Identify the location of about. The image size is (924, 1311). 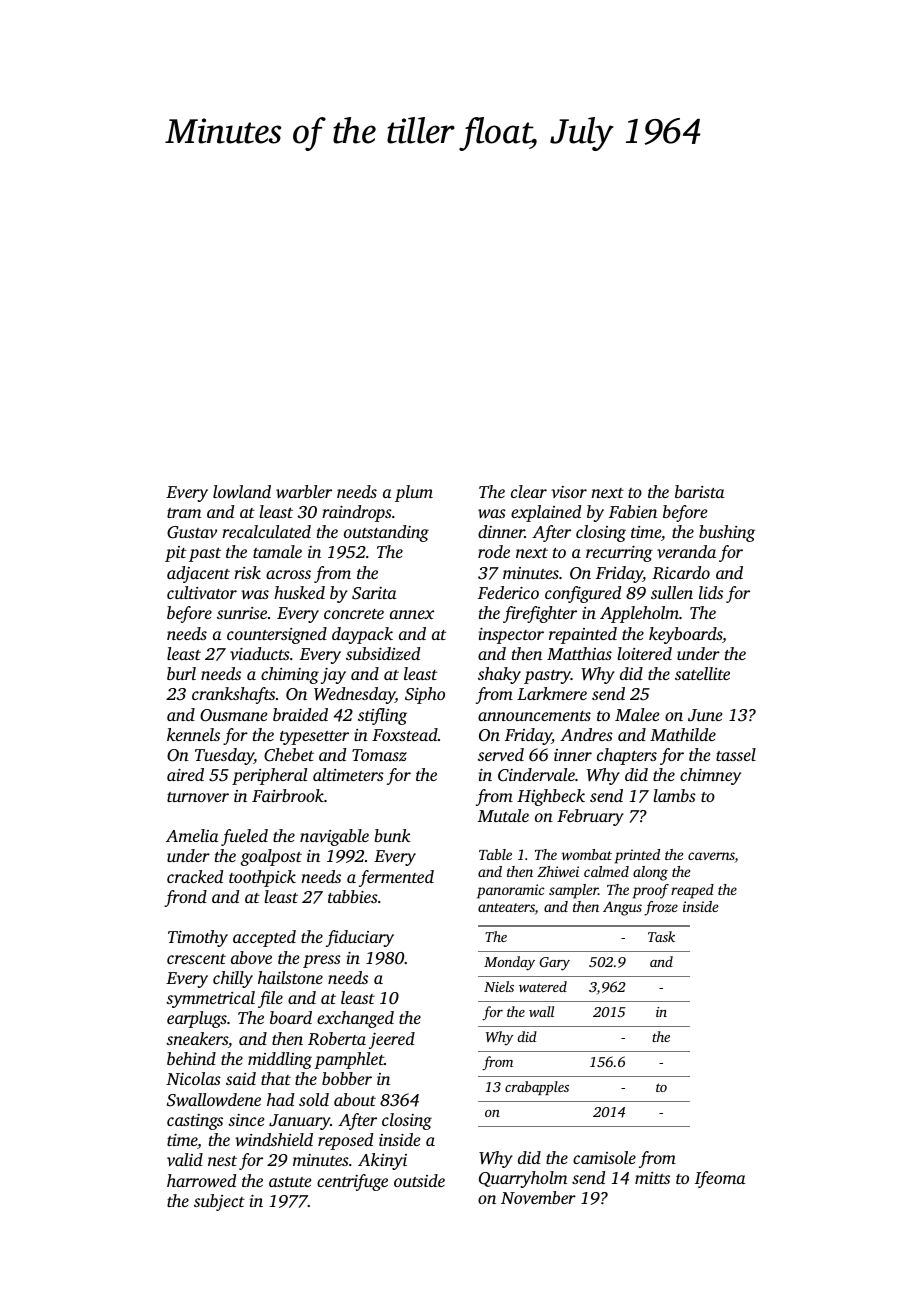
(355, 1099).
